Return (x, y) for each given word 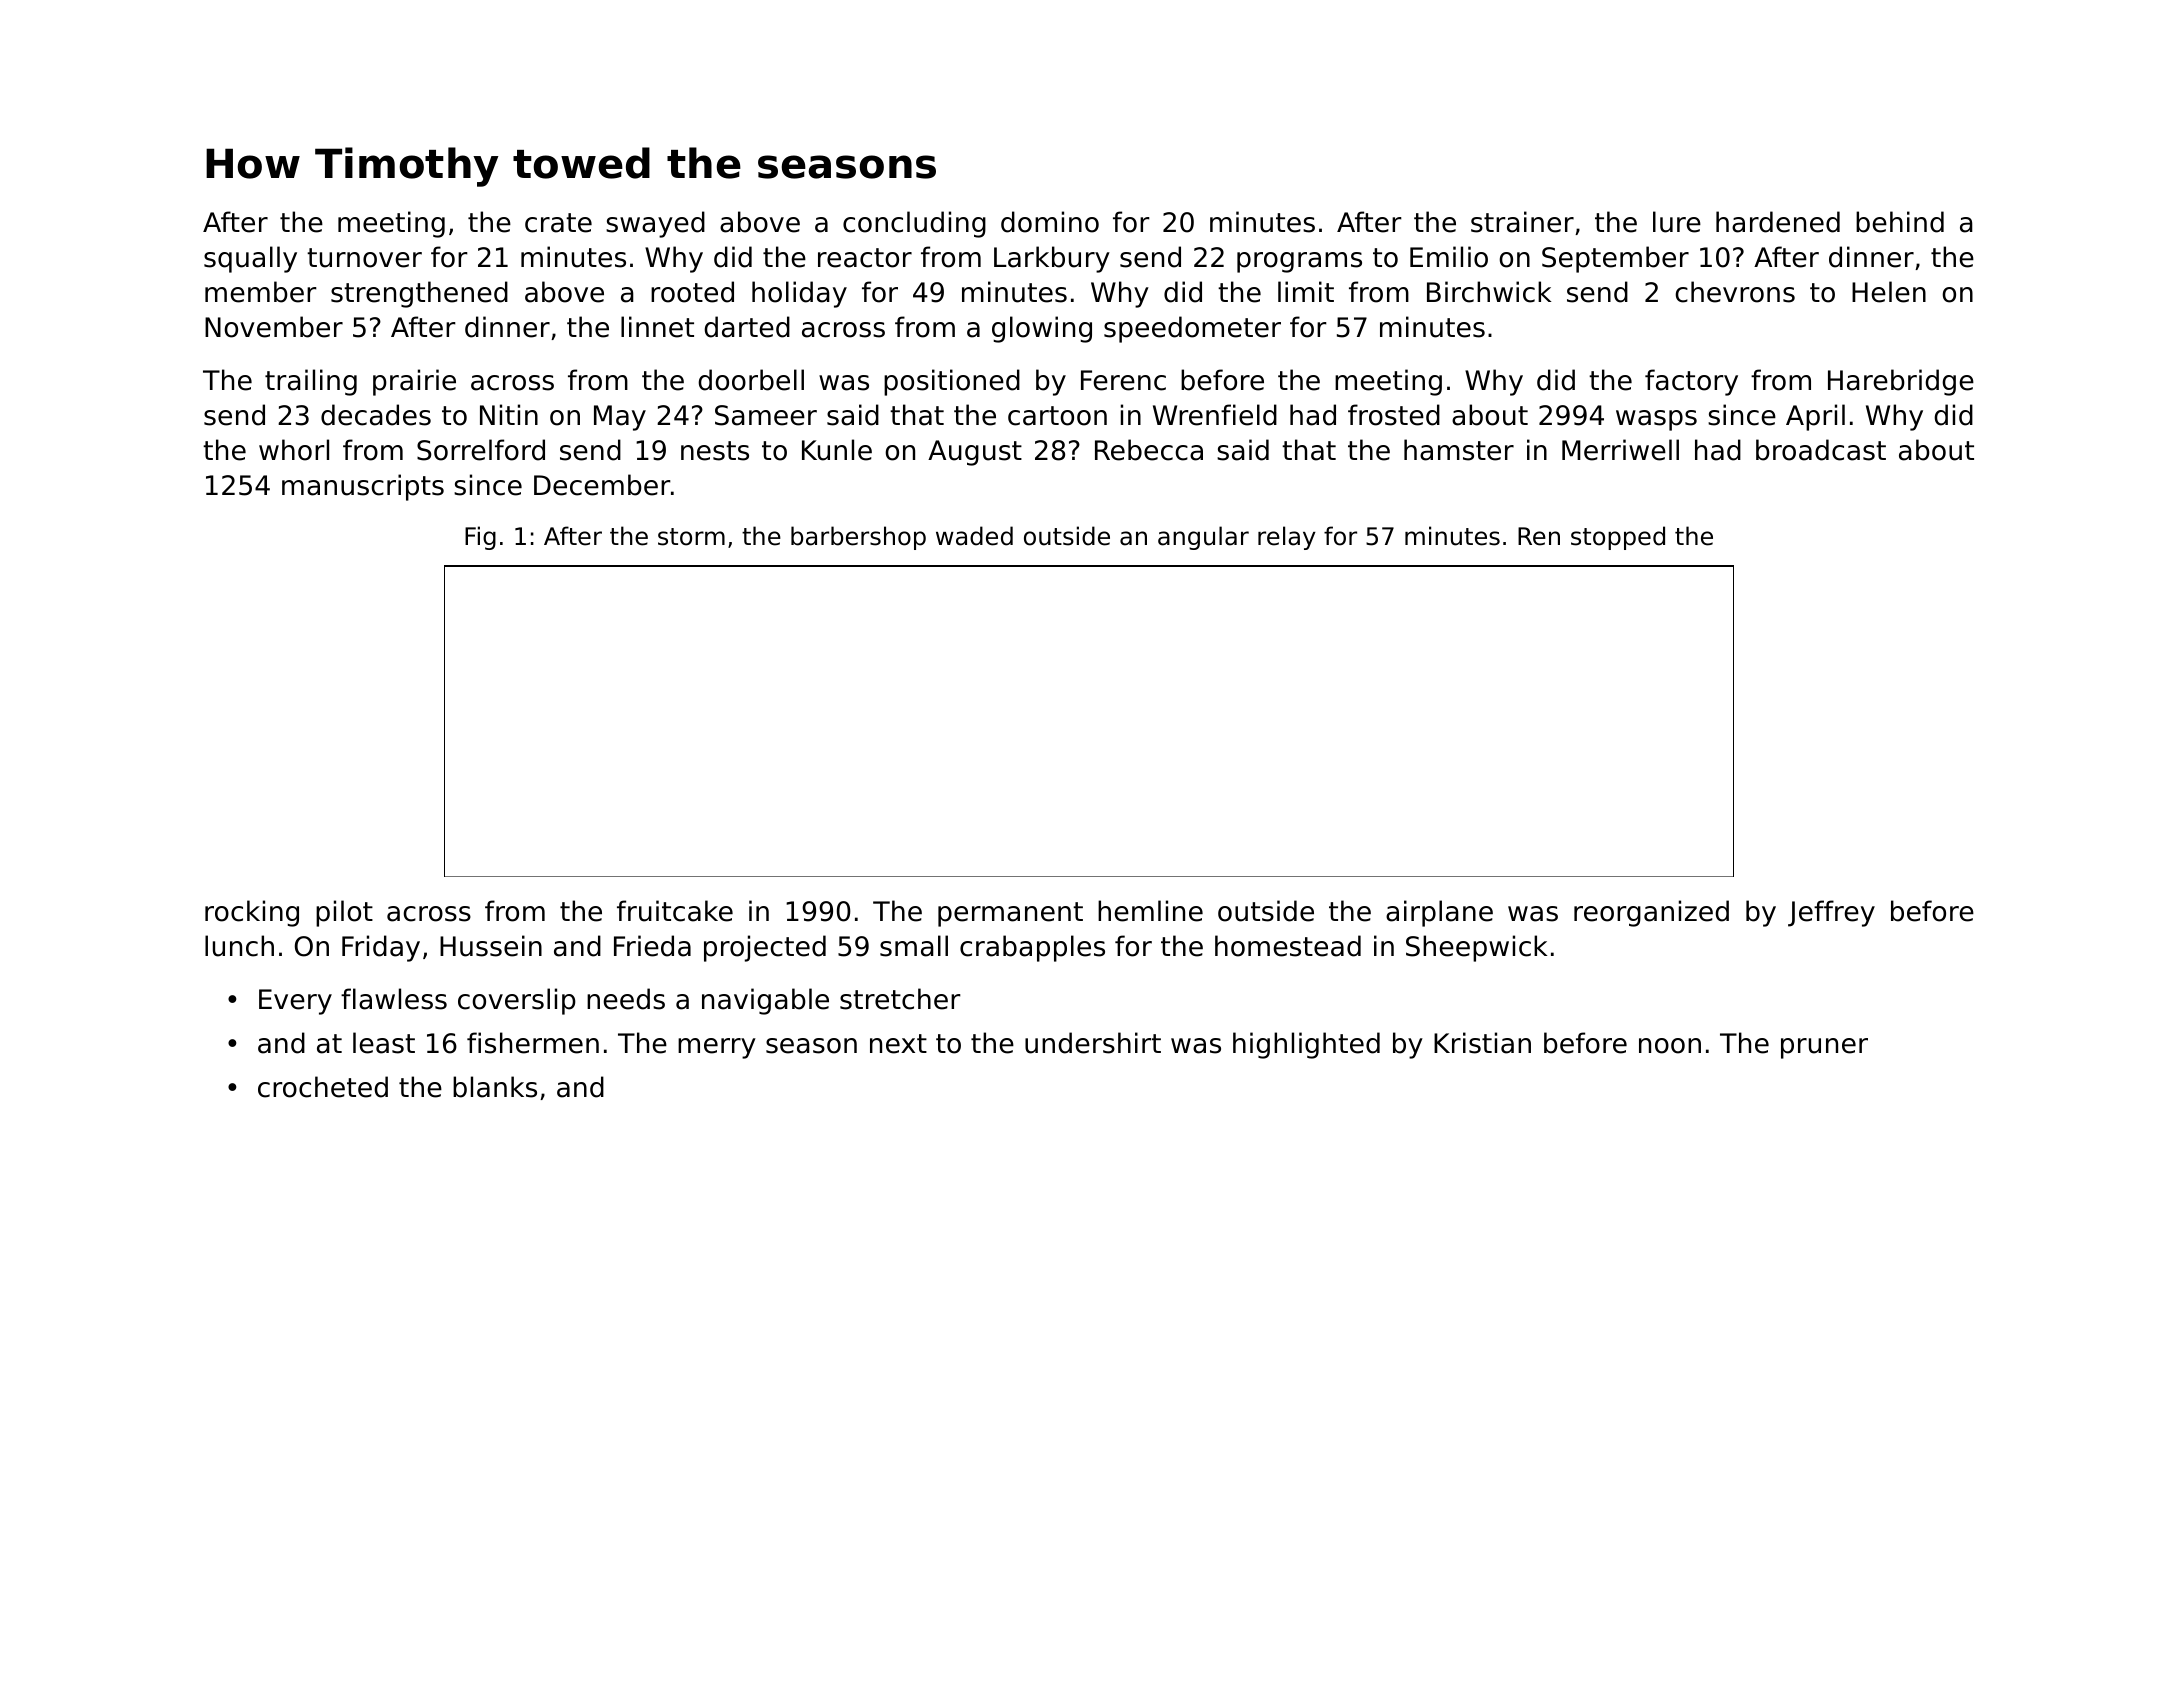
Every (295, 1002)
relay (1287, 538)
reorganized (1651, 913)
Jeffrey (1831, 913)
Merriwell (1620, 450)
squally (250, 259)
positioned (952, 382)
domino (1050, 222)
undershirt (1093, 1043)
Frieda (652, 946)
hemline (1150, 911)
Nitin (509, 414)
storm (691, 537)
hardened (1778, 222)
